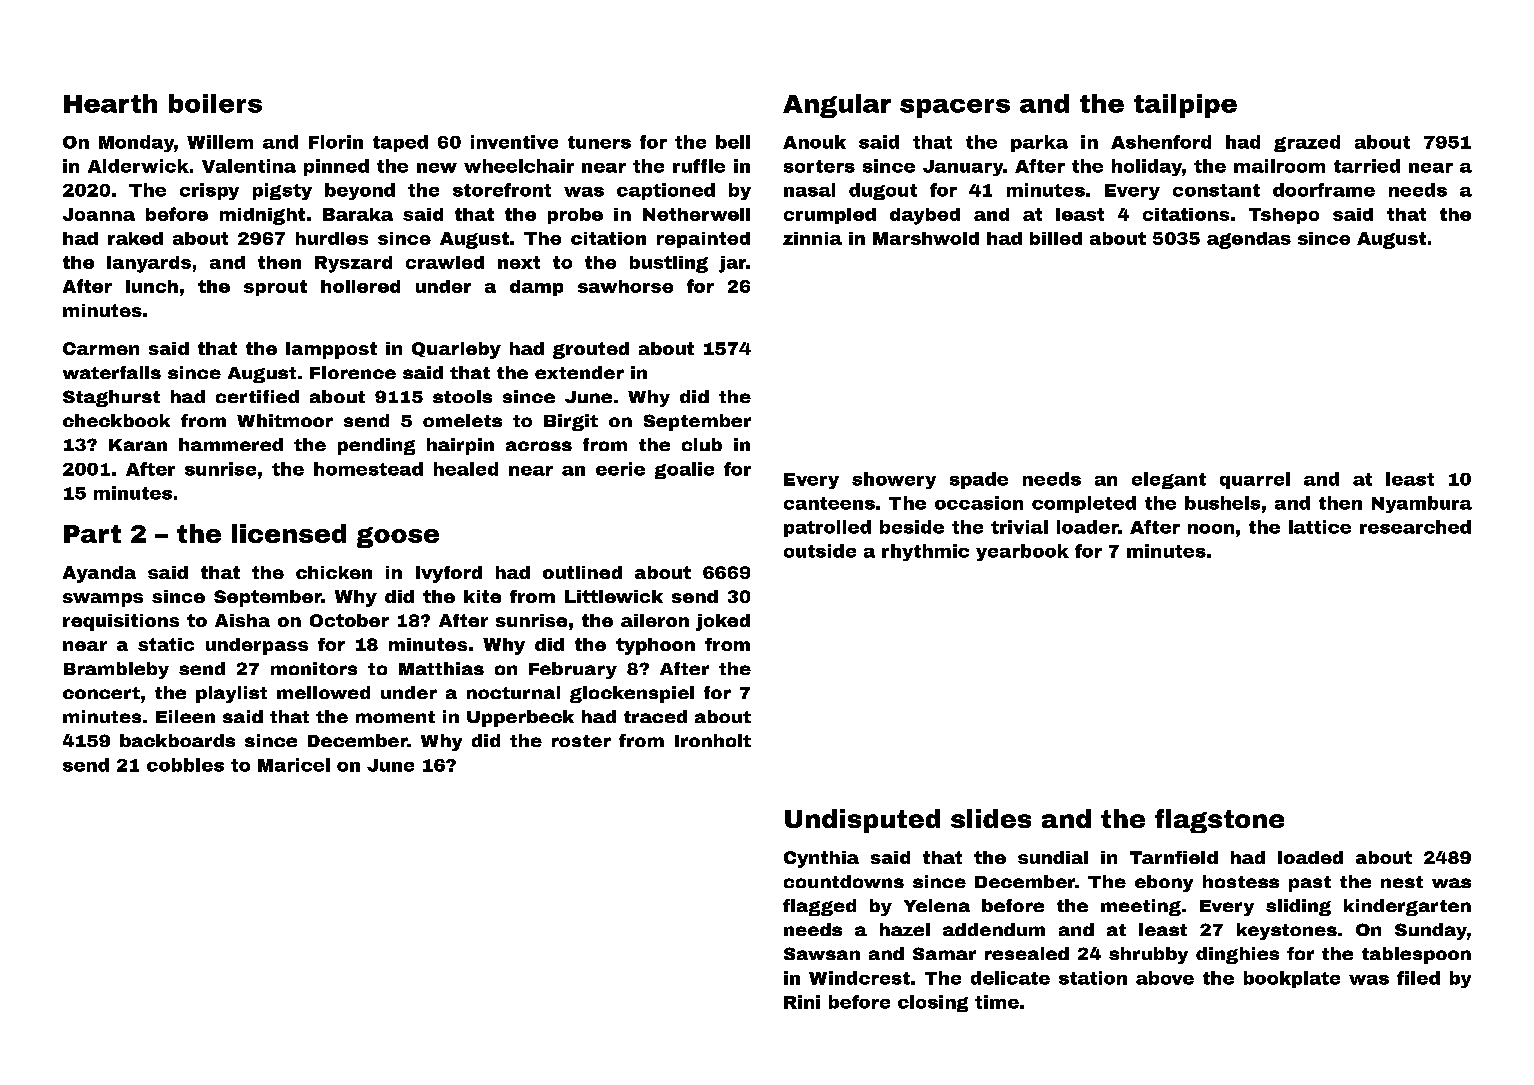 The height and width of the image is (1085, 1534). I want to click on Alderwick, so click(138, 166).
